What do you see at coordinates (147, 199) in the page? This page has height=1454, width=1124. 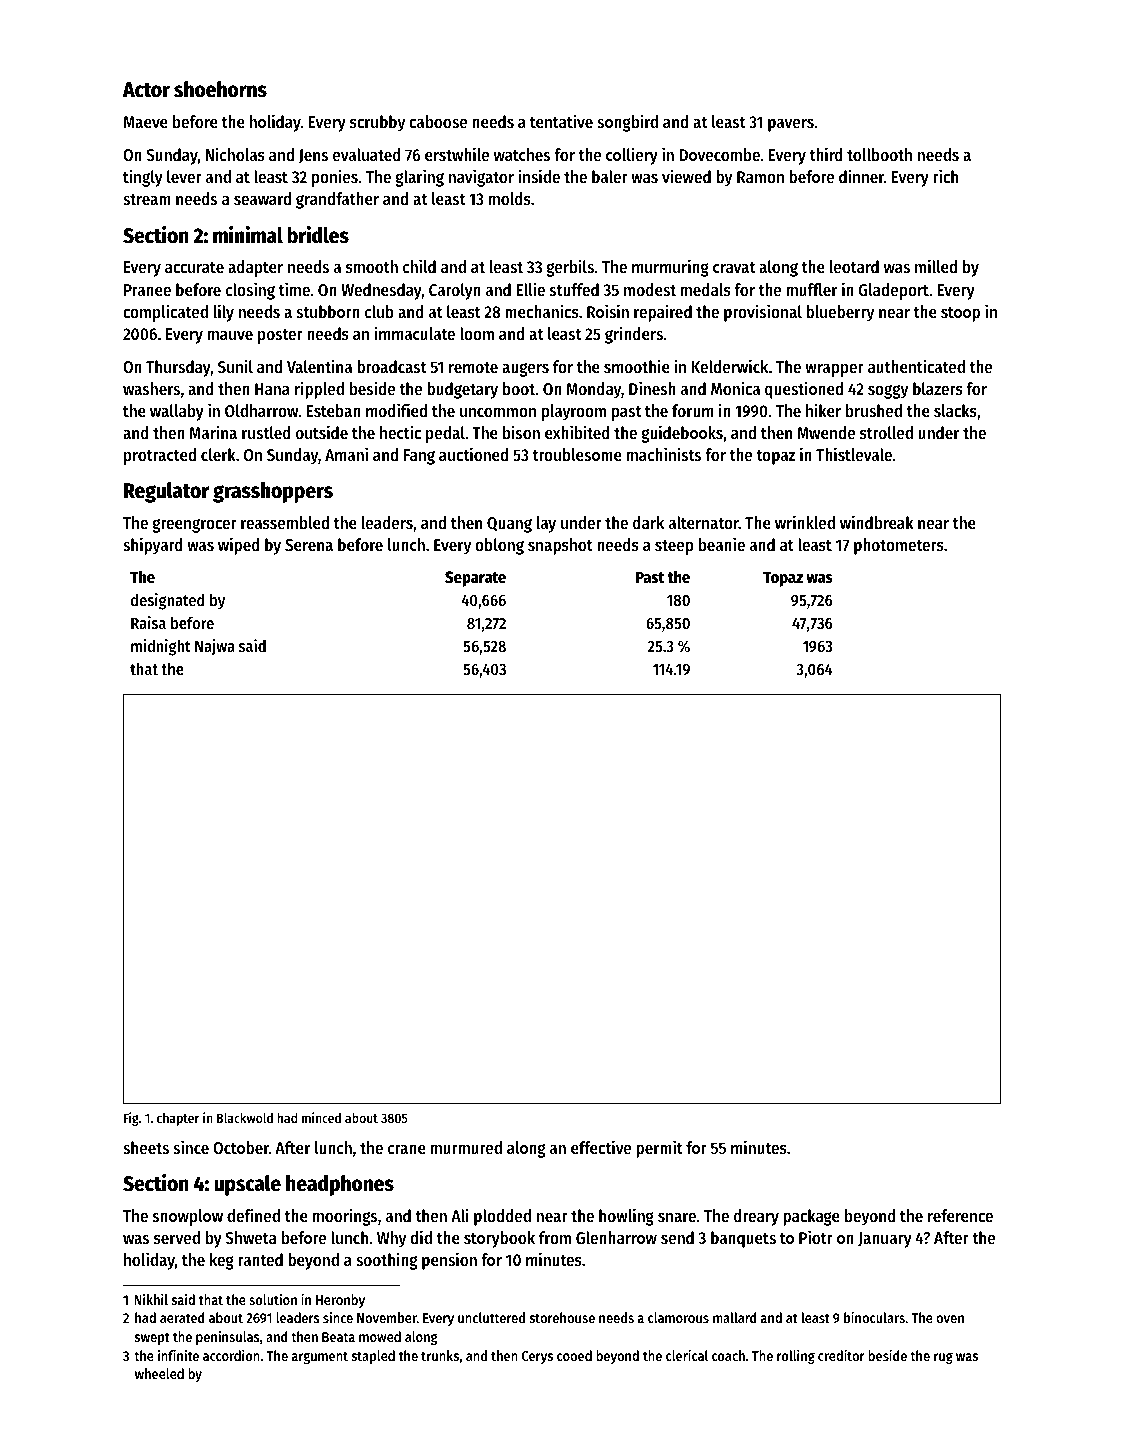 I see `stream` at bounding box center [147, 199].
